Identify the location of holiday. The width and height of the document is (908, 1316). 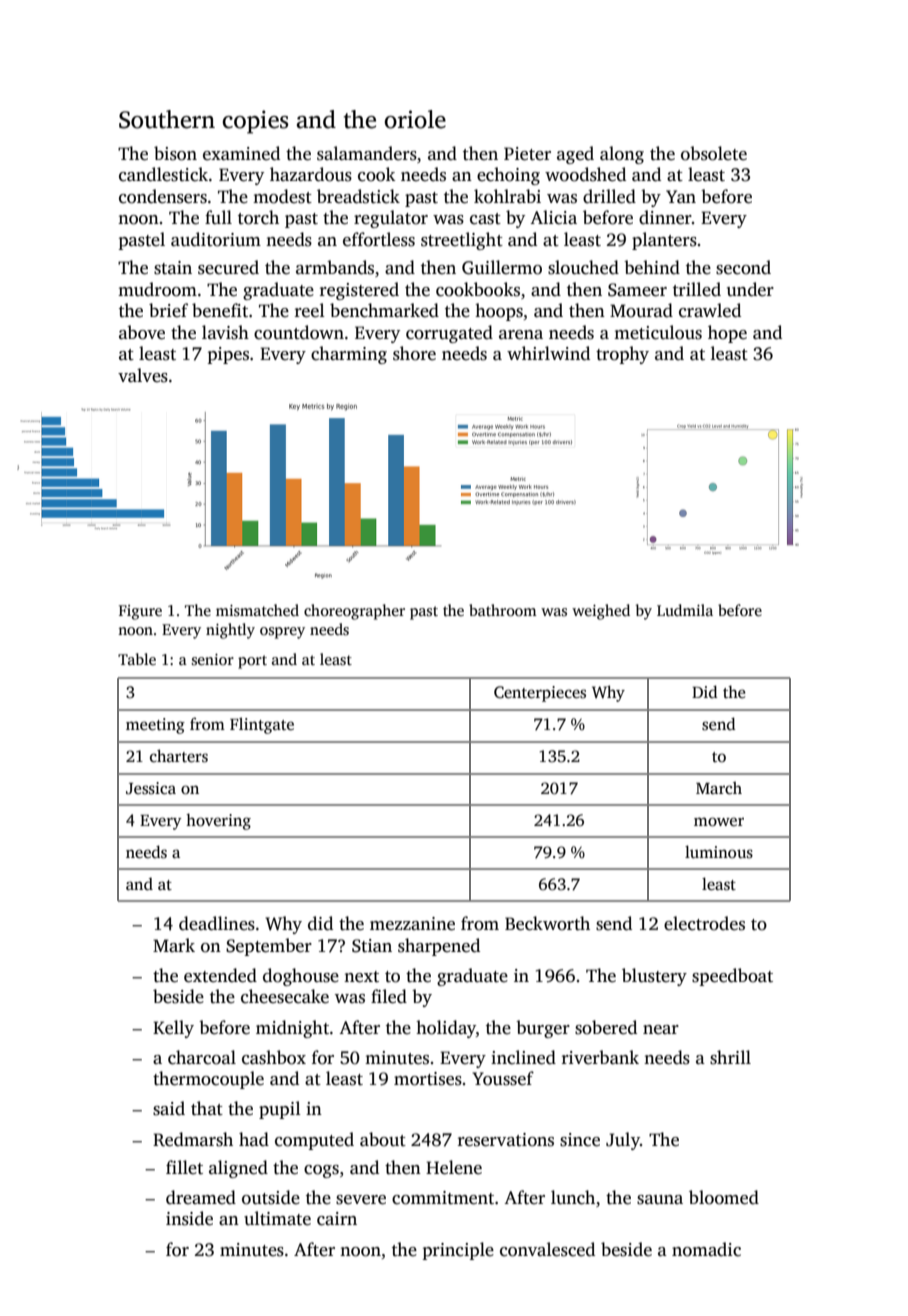
(446, 1029).
